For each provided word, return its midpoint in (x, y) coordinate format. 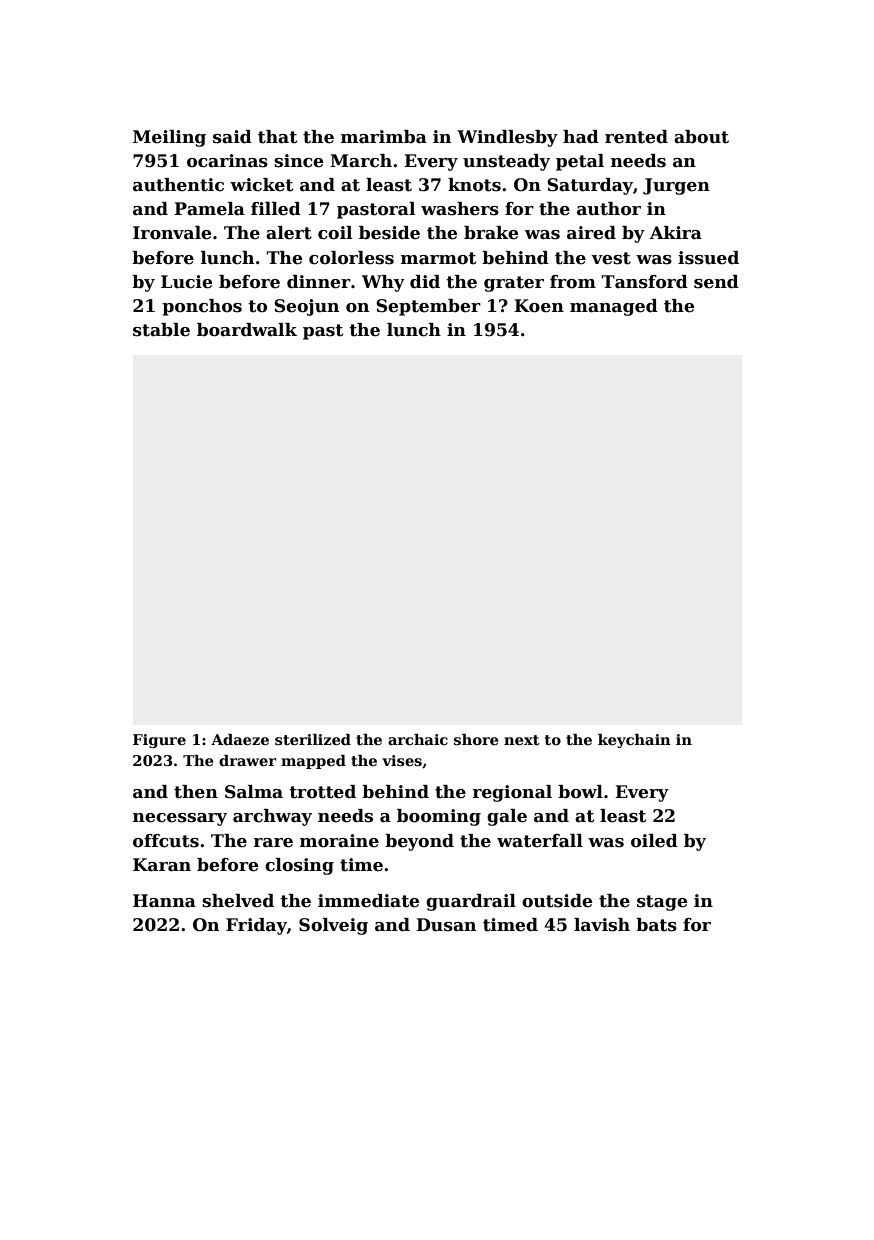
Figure (159, 741)
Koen (539, 306)
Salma (254, 792)
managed (614, 307)
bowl (580, 792)
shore (476, 739)
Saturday (590, 186)
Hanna (164, 901)
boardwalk (247, 330)
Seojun (306, 307)
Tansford (645, 282)
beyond (419, 842)
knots (474, 185)
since (298, 161)
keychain (634, 741)
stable (161, 330)
